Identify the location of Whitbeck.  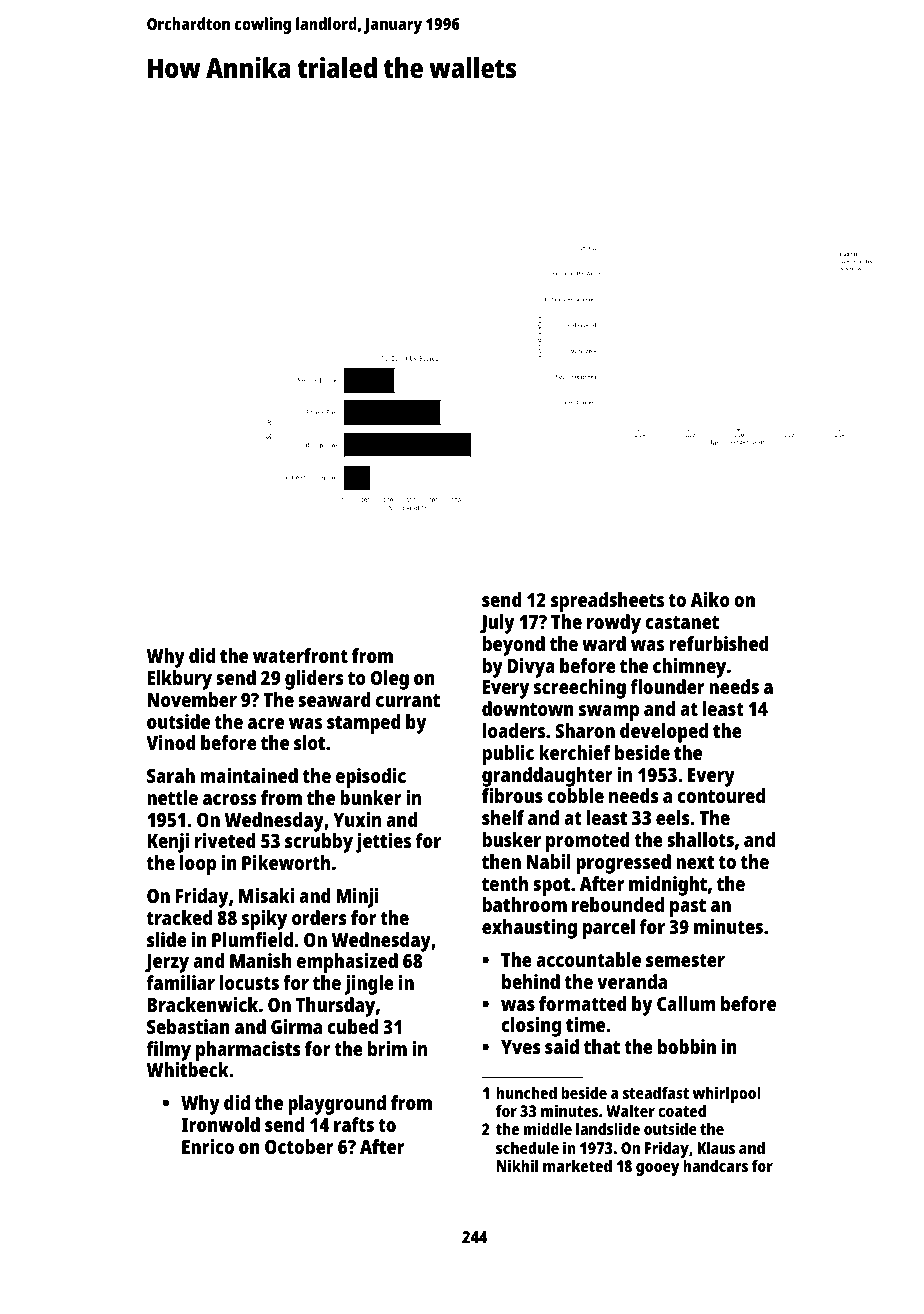
(187, 1069).
